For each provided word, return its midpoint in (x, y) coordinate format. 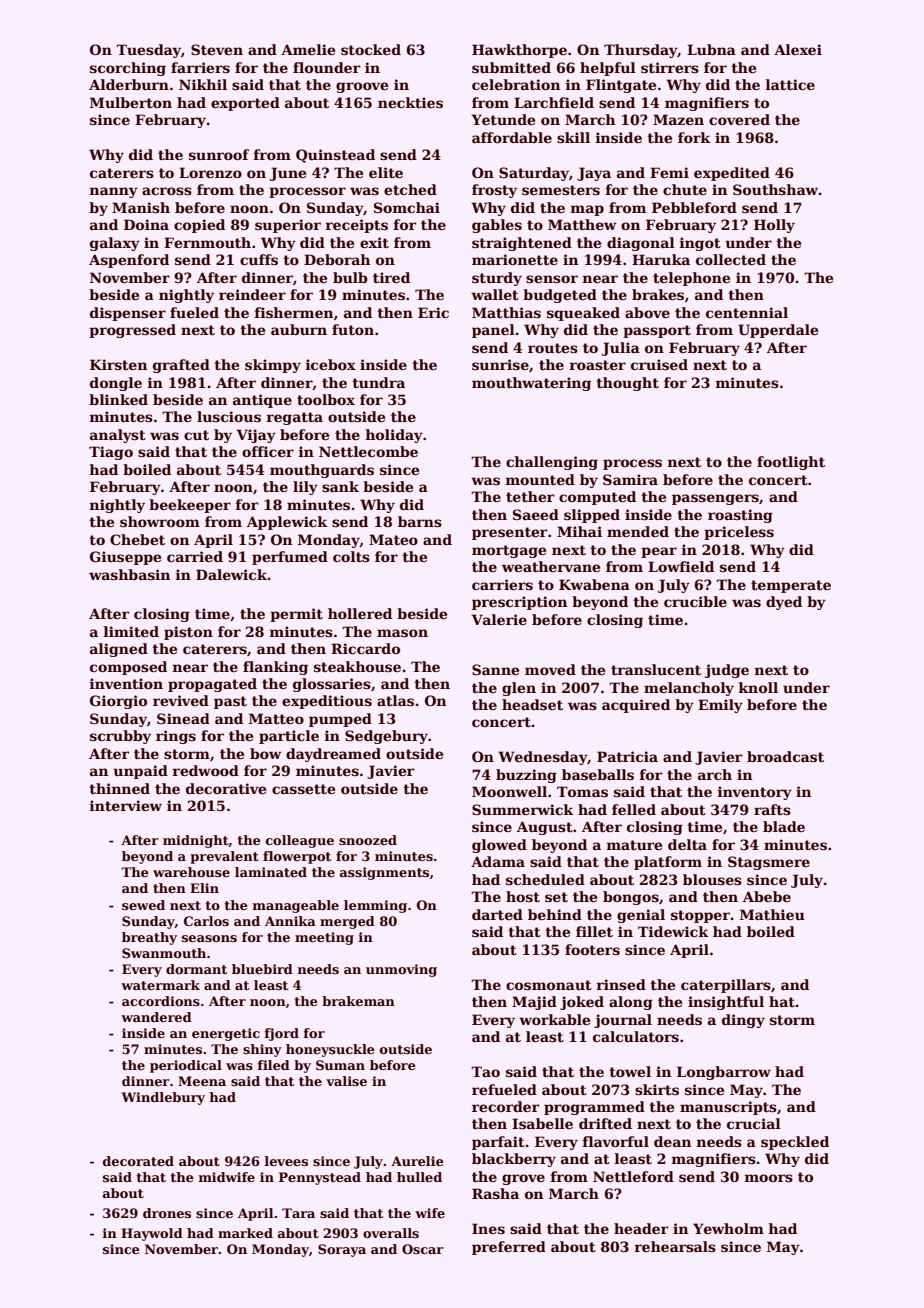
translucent (656, 669)
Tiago (111, 453)
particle (289, 737)
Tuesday (148, 51)
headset (532, 704)
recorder (506, 1106)
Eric (433, 312)
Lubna (711, 49)
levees (286, 1161)
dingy (743, 1021)
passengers (715, 499)
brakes (658, 294)
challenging (552, 463)
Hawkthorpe (519, 51)
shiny (262, 1050)
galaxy (115, 244)
